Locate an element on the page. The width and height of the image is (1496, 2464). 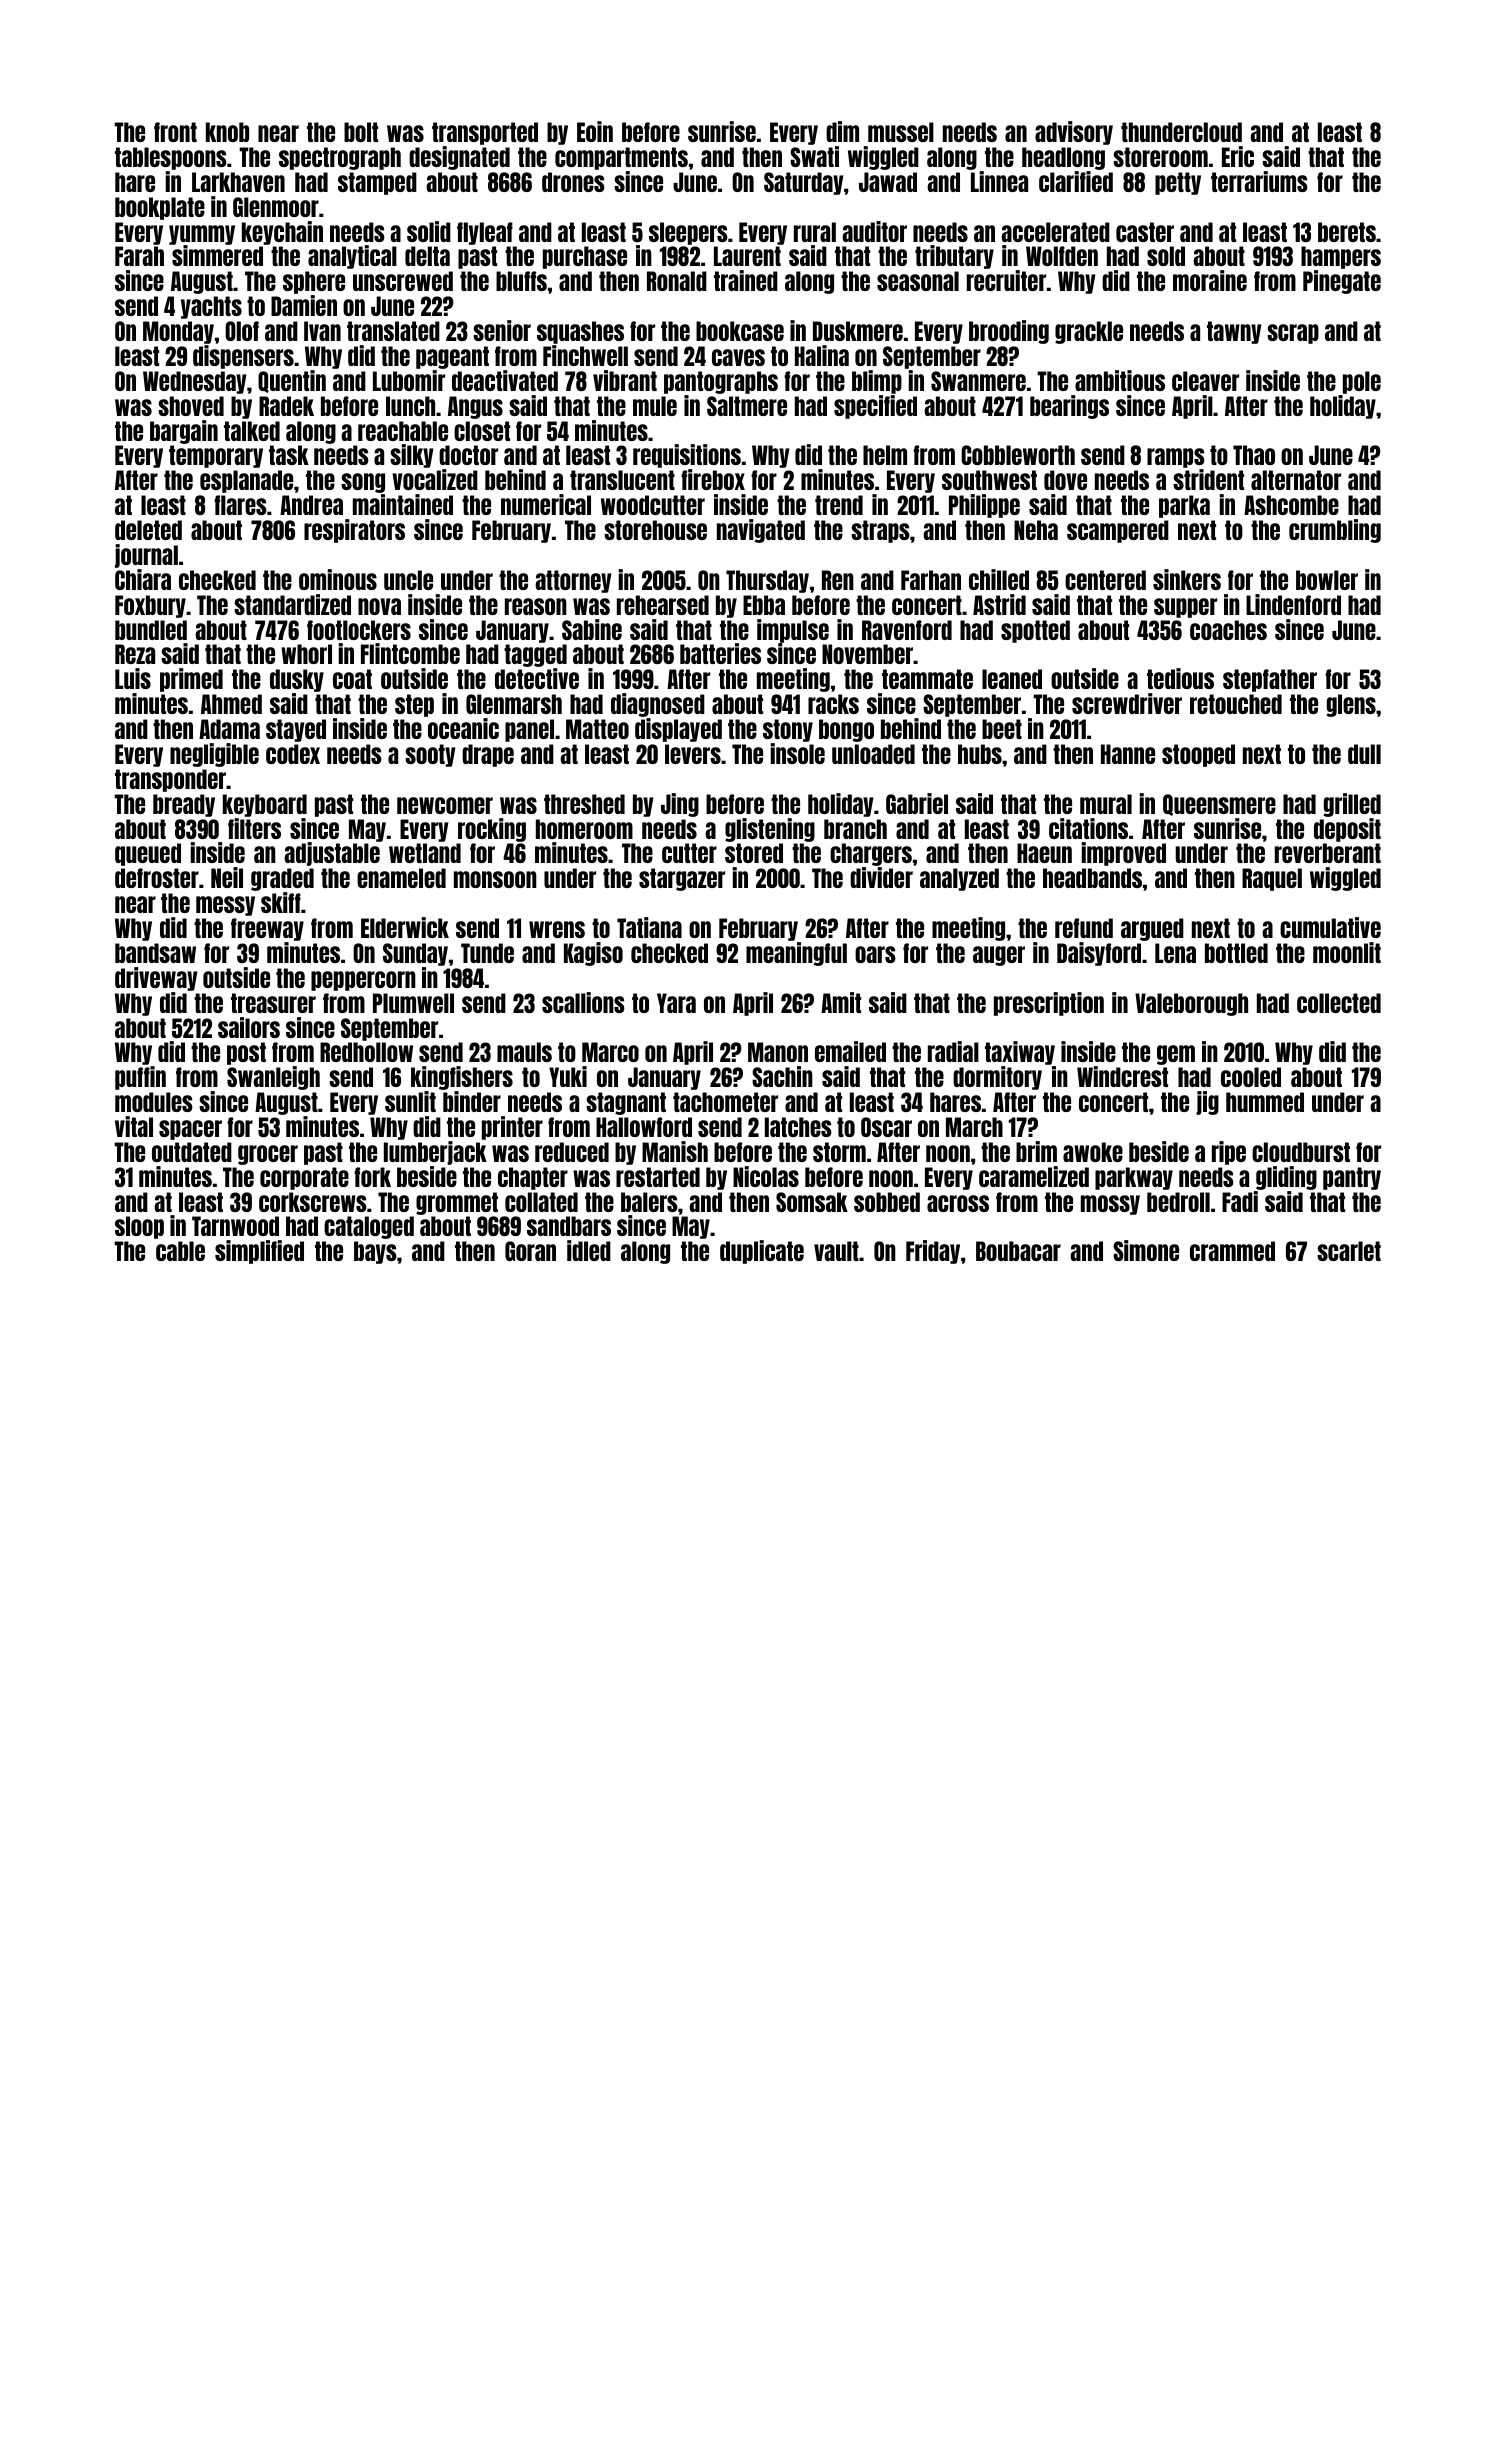
negligible is located at coordinates (214, 755).
